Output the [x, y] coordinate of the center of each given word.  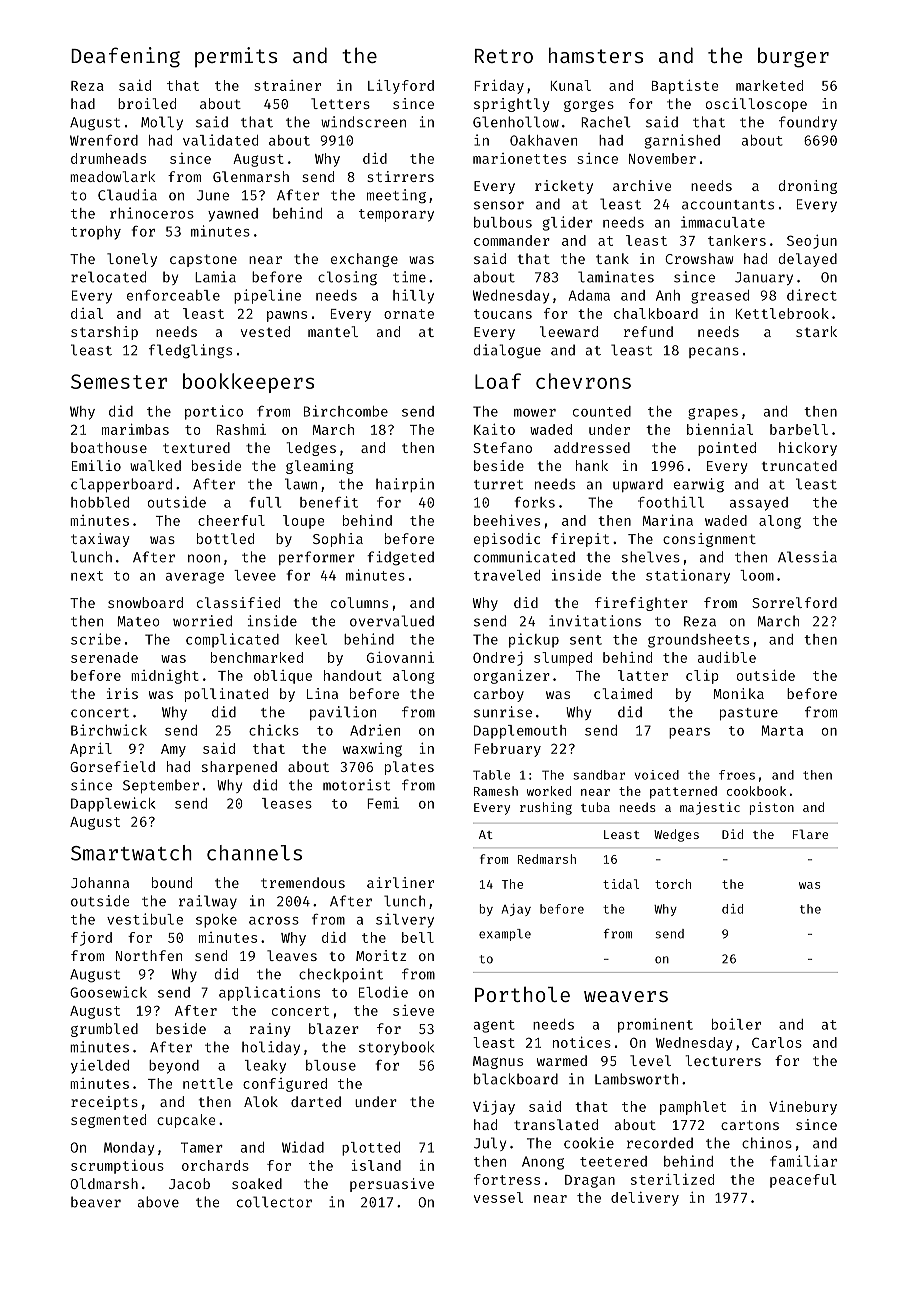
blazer [334, 1028]
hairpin [405, 485]
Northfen [149, 955]
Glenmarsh [251, 176]
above [158, 1202]
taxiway [100, 540]
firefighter [641, 604]
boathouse [109, 447]
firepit [580, 540]
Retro [504, 56]
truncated [799, 465]
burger [793, 57]
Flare [810, 834]
